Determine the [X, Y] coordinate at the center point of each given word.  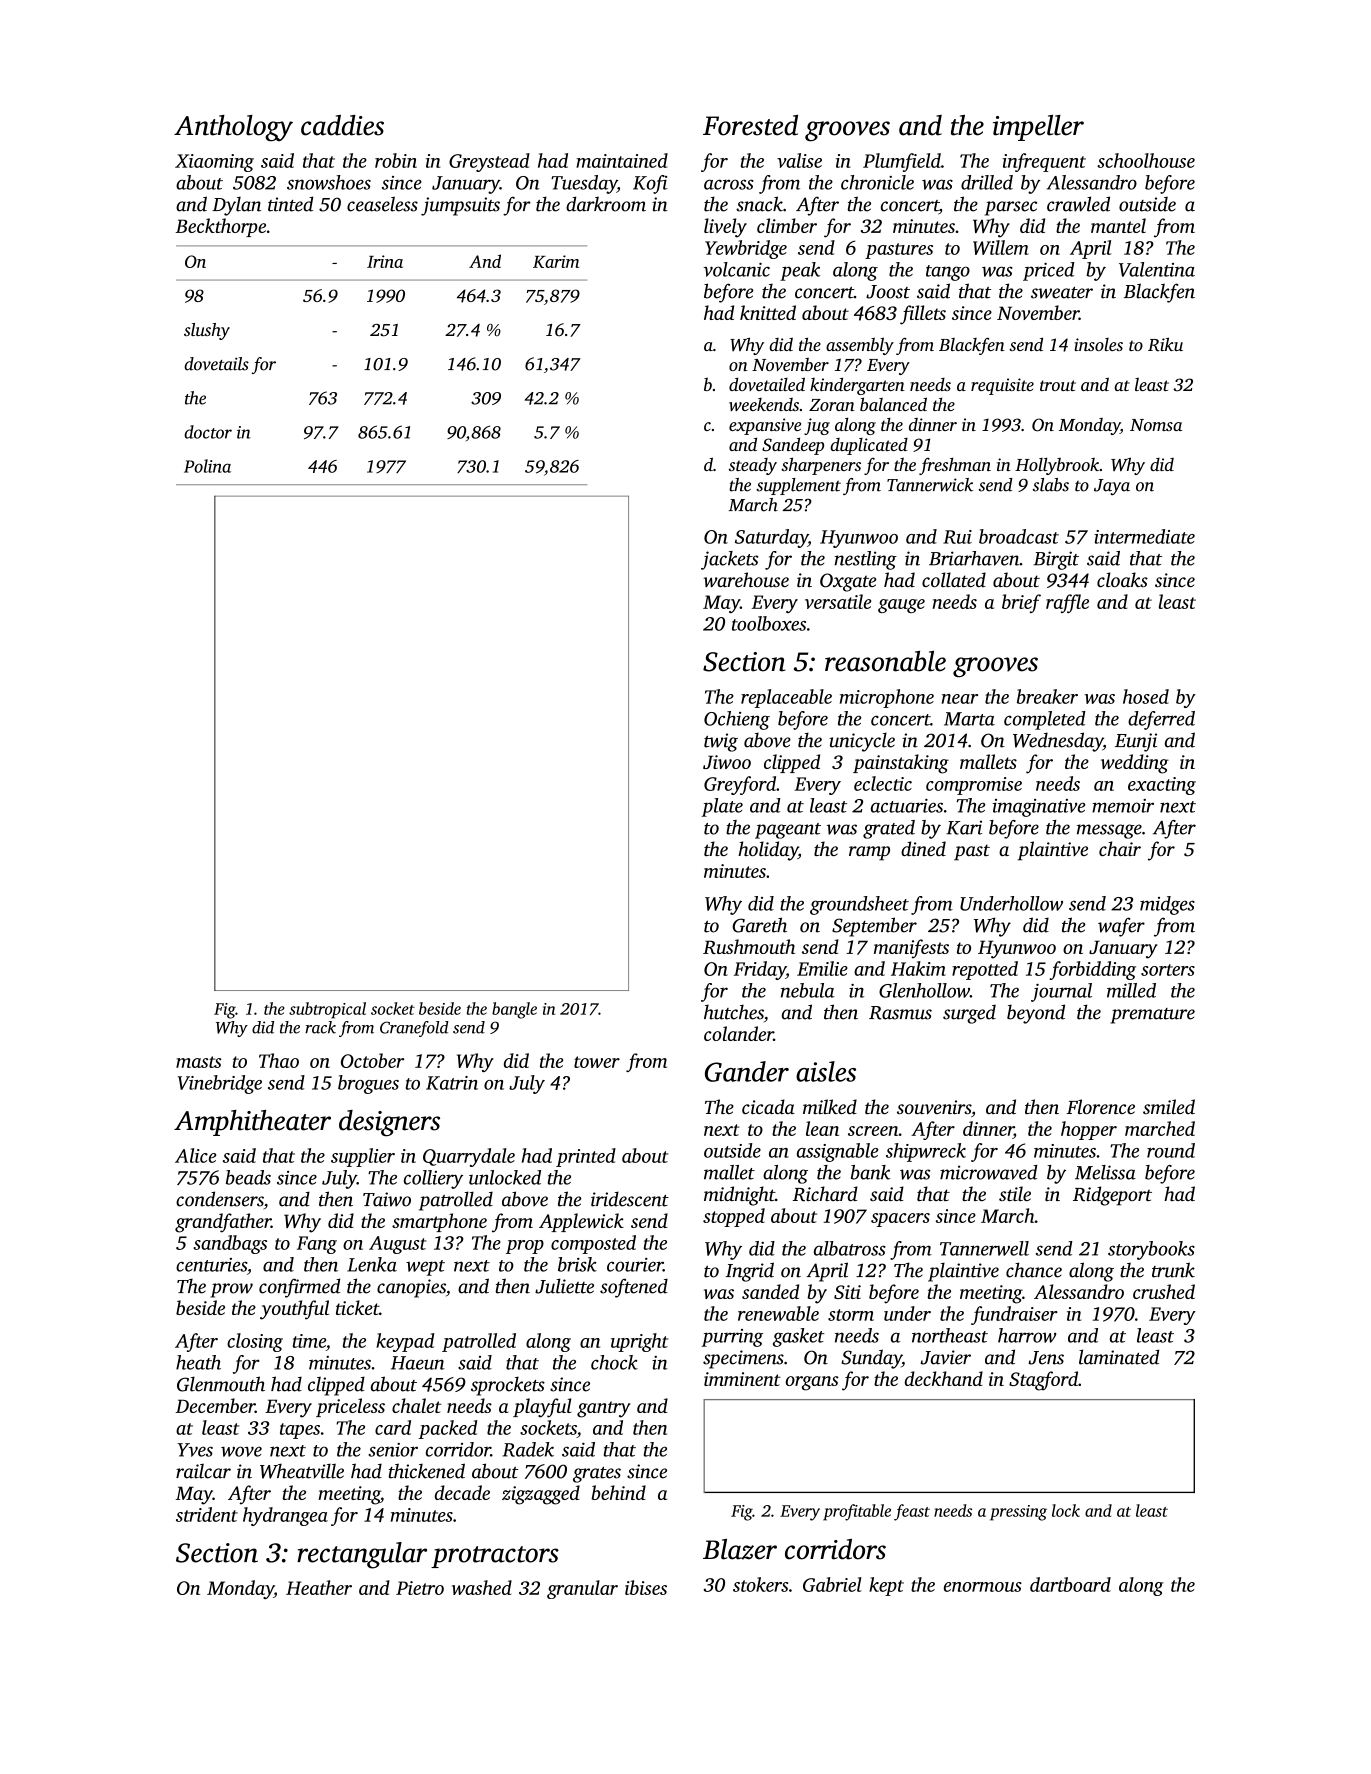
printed [586, 1157]
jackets [729, 560]
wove [241, 1451]
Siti [847, 1292]
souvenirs [934, 1107]
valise [799, 160]
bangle [514, 1010]
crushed [1164, 1291]
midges [1167, 905]
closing [255, 1342]
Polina [207, 466]
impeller [1038, 128]
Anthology [233, 128]
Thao [279, 1060]
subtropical [327, 1010]
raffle [1067, 603]
